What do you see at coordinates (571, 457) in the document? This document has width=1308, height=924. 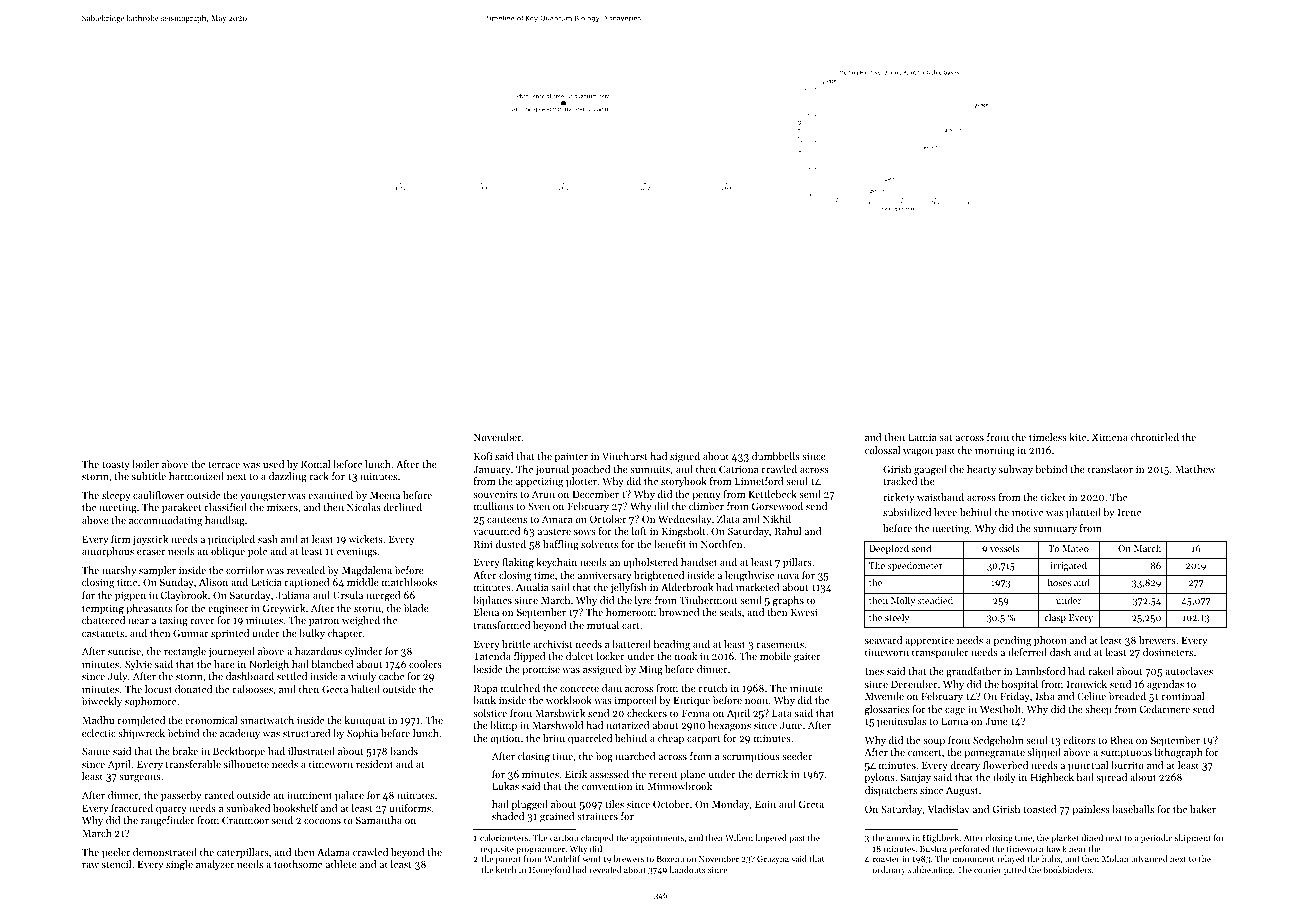 I see `painter` at bounding box center [571, 457].
